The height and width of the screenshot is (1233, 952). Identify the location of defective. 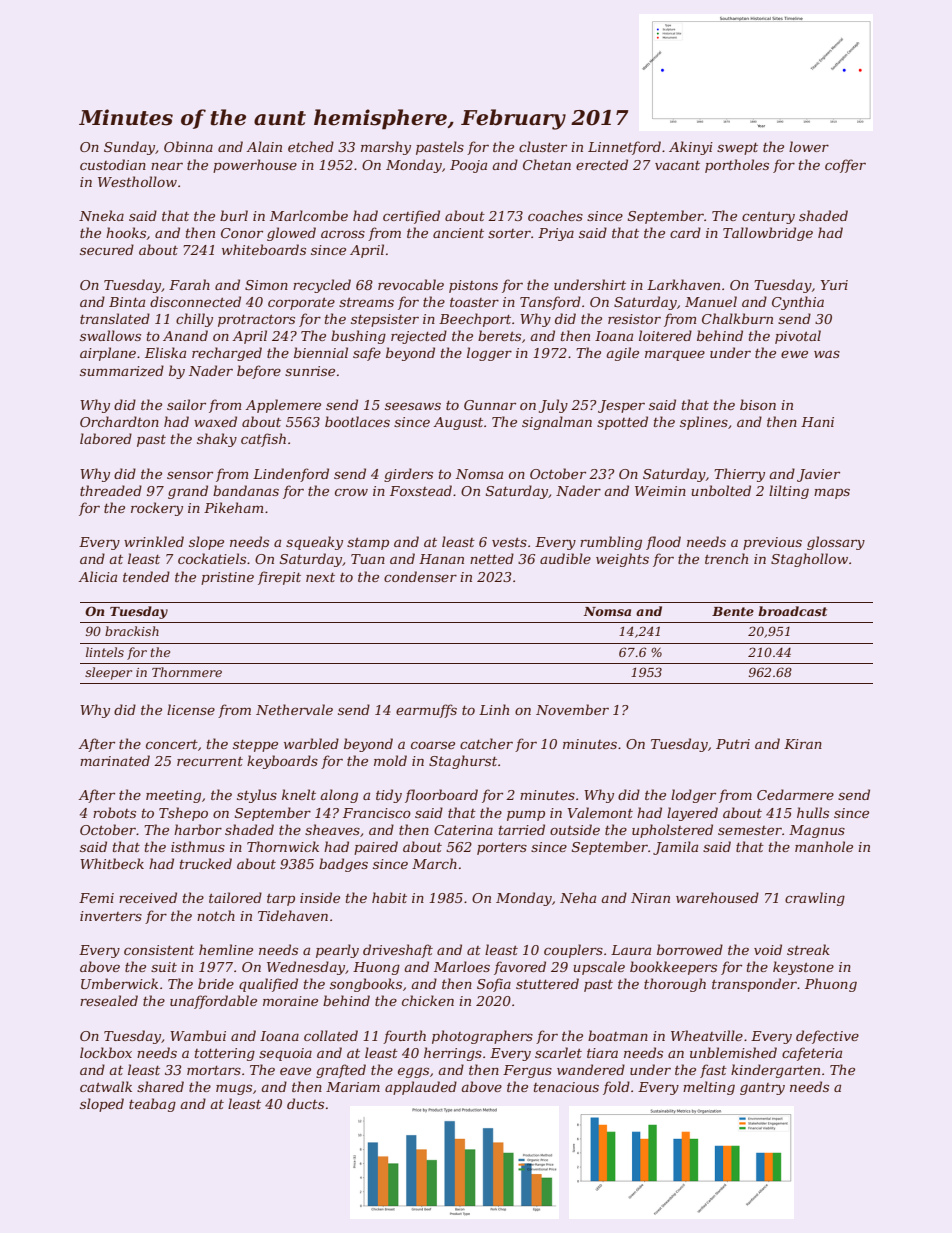
(827, 1037).
